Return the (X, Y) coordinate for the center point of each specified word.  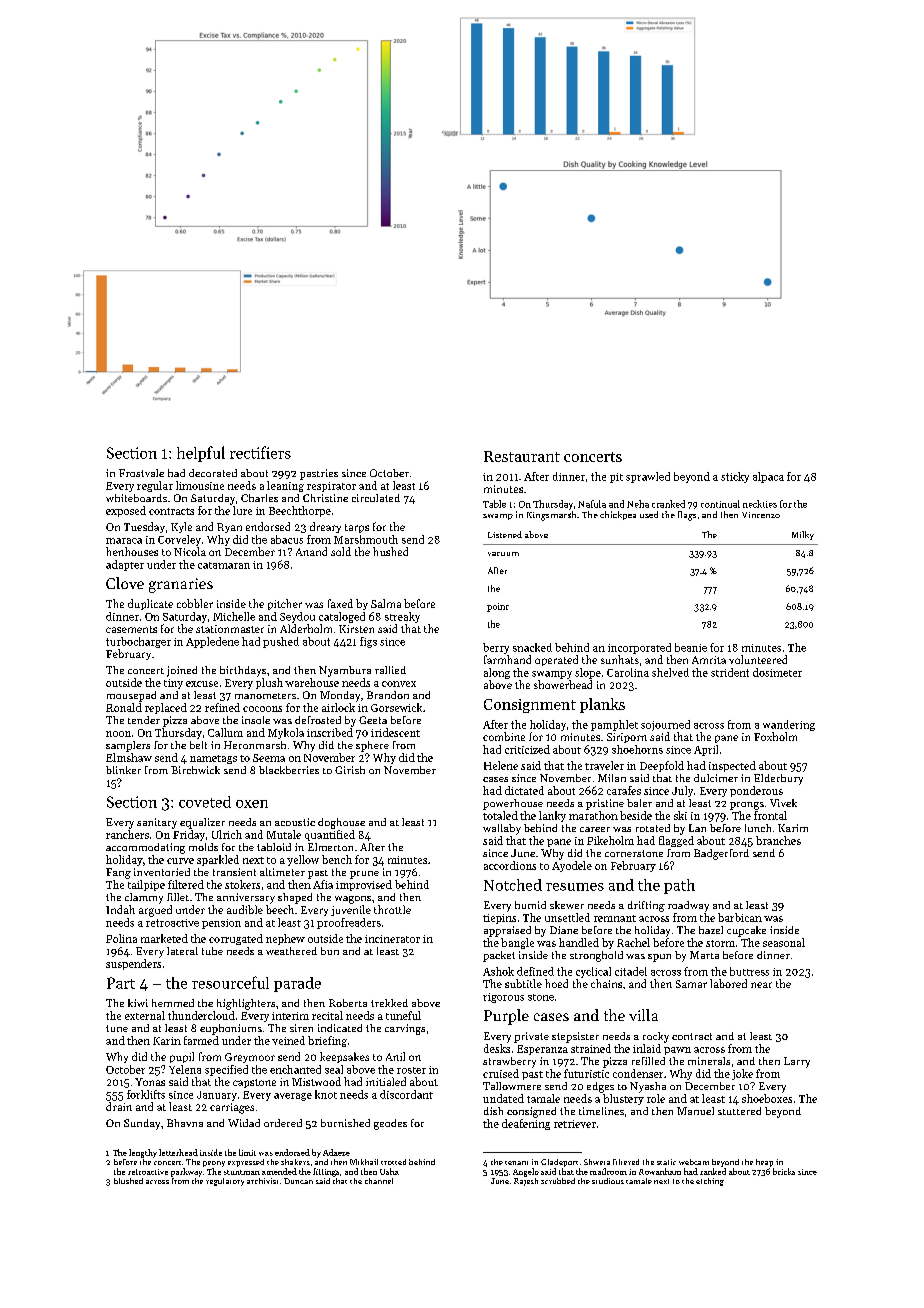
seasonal (784, 942)
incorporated (639, 648)
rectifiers (260, 452)
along (497, 673)
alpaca (768, 477)
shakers (295, 1162)
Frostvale (141, 473)
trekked (389, 1003)
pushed (281, 642)
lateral (182, 951)
